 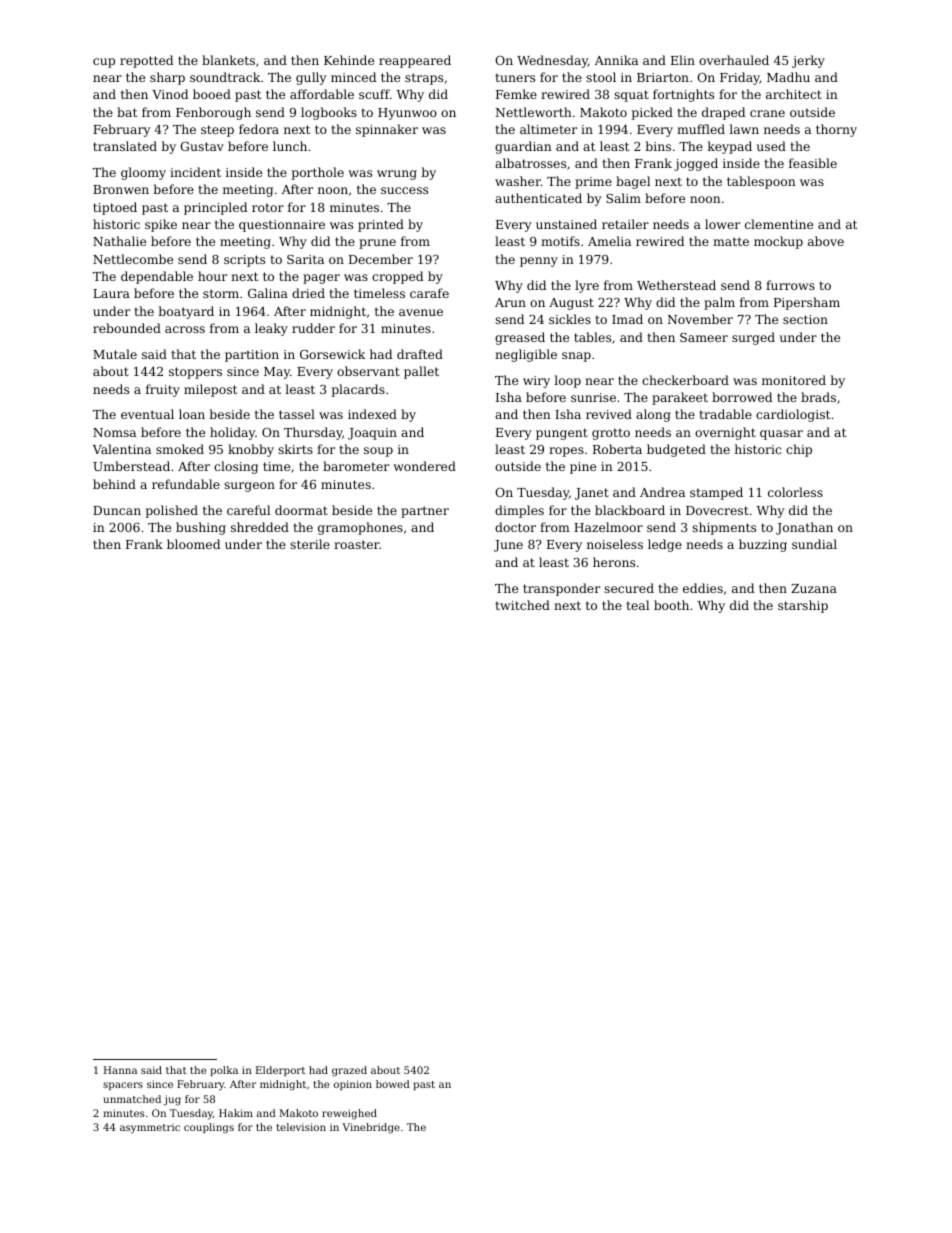 What do you see at coordinates (228, 60) in the page?
I see `blankets` at bounding box center [228, 60].
